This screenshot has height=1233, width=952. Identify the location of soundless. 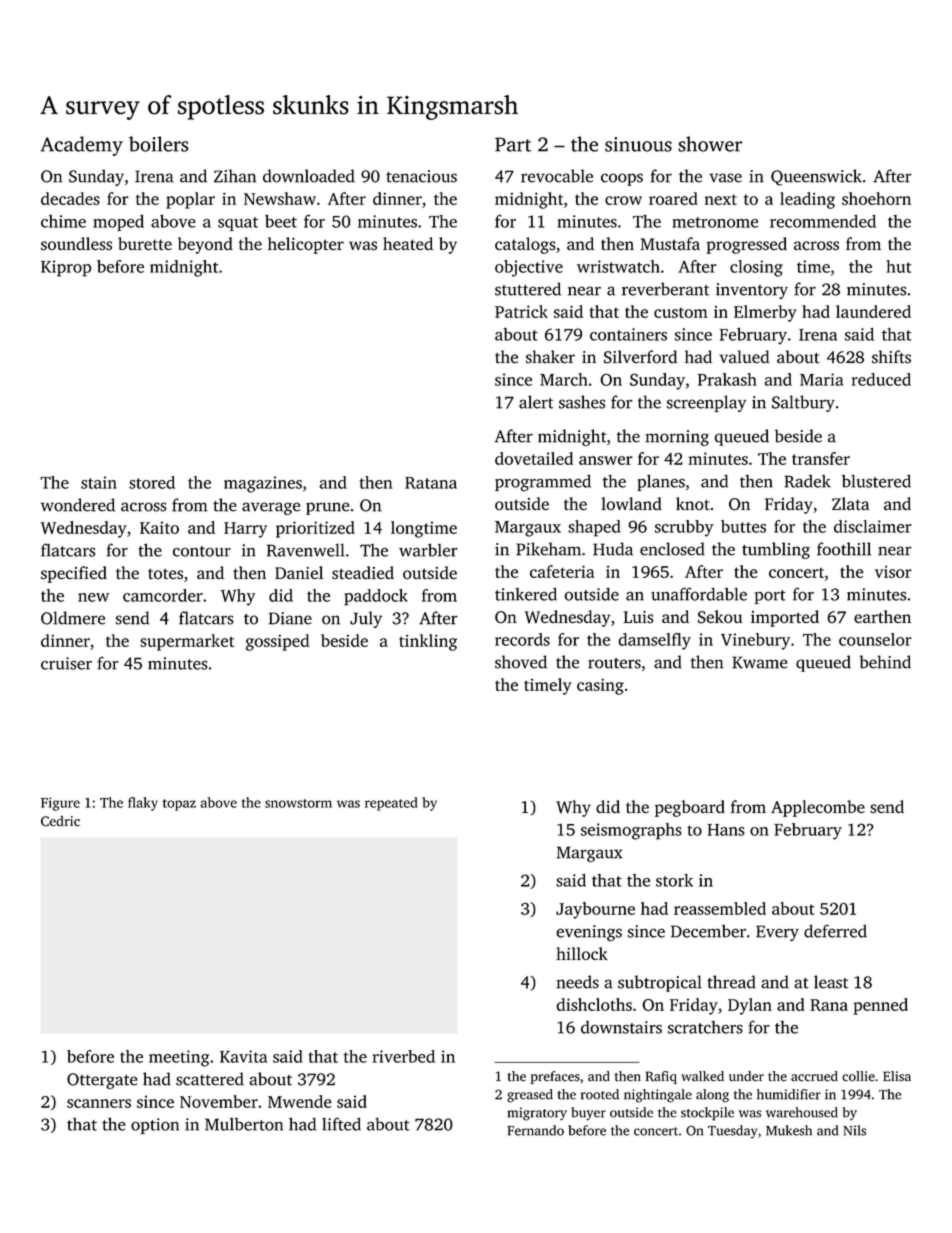
(76, 244).
